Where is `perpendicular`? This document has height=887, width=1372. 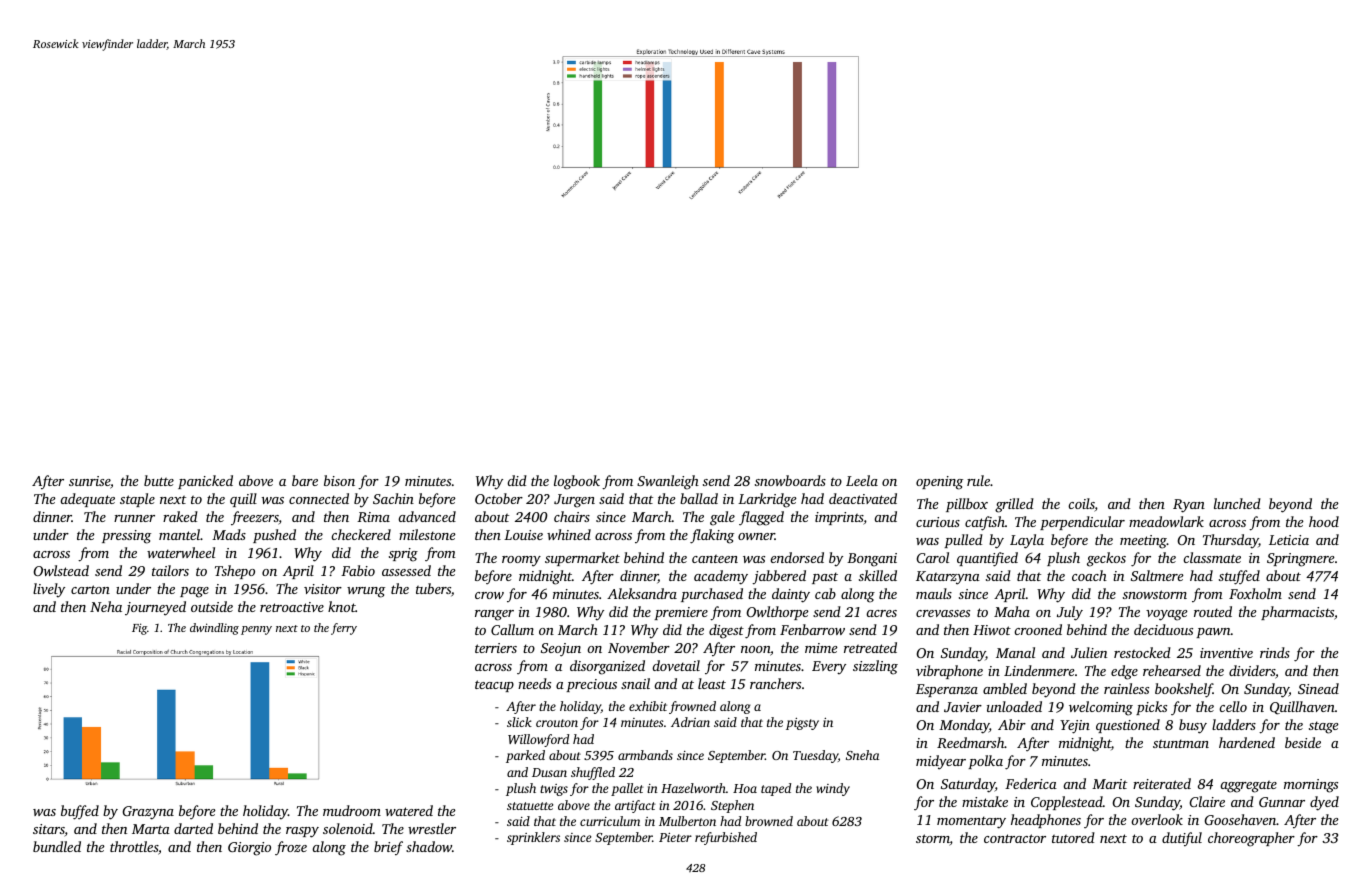
perpendicular is located at coordinates (1082, 523).
